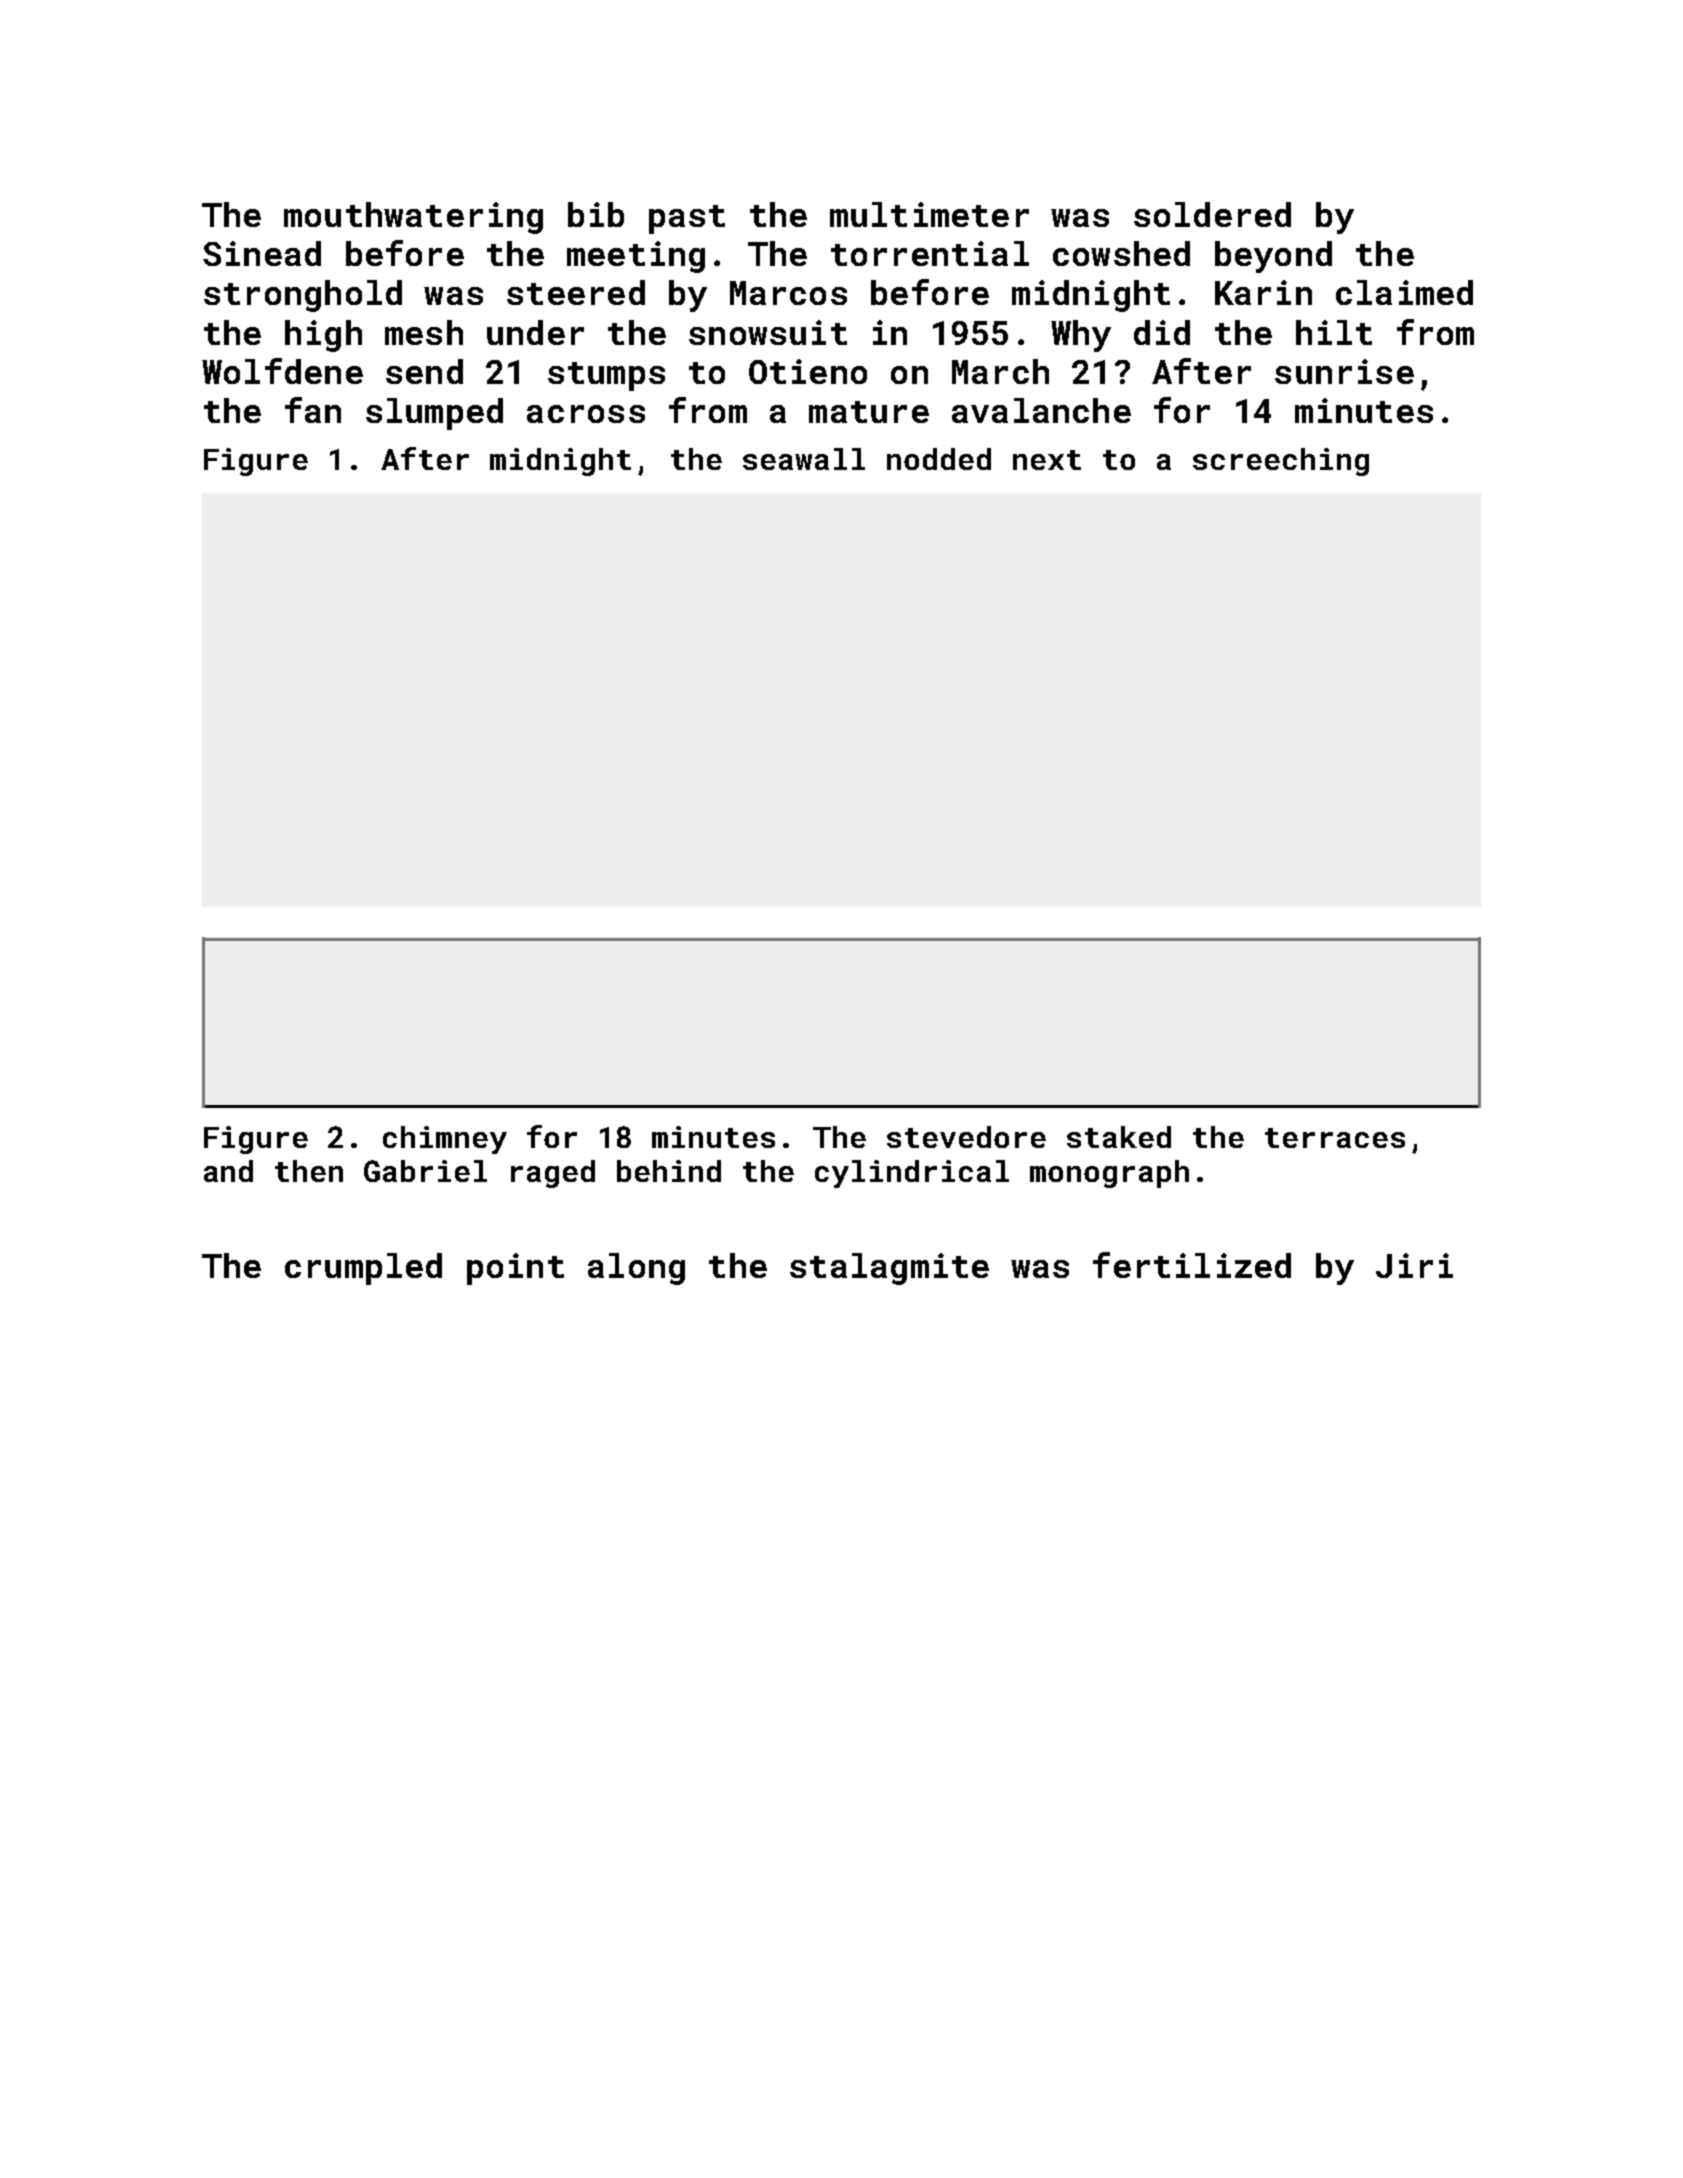  I want to click on mesh, so click(424, 332).
